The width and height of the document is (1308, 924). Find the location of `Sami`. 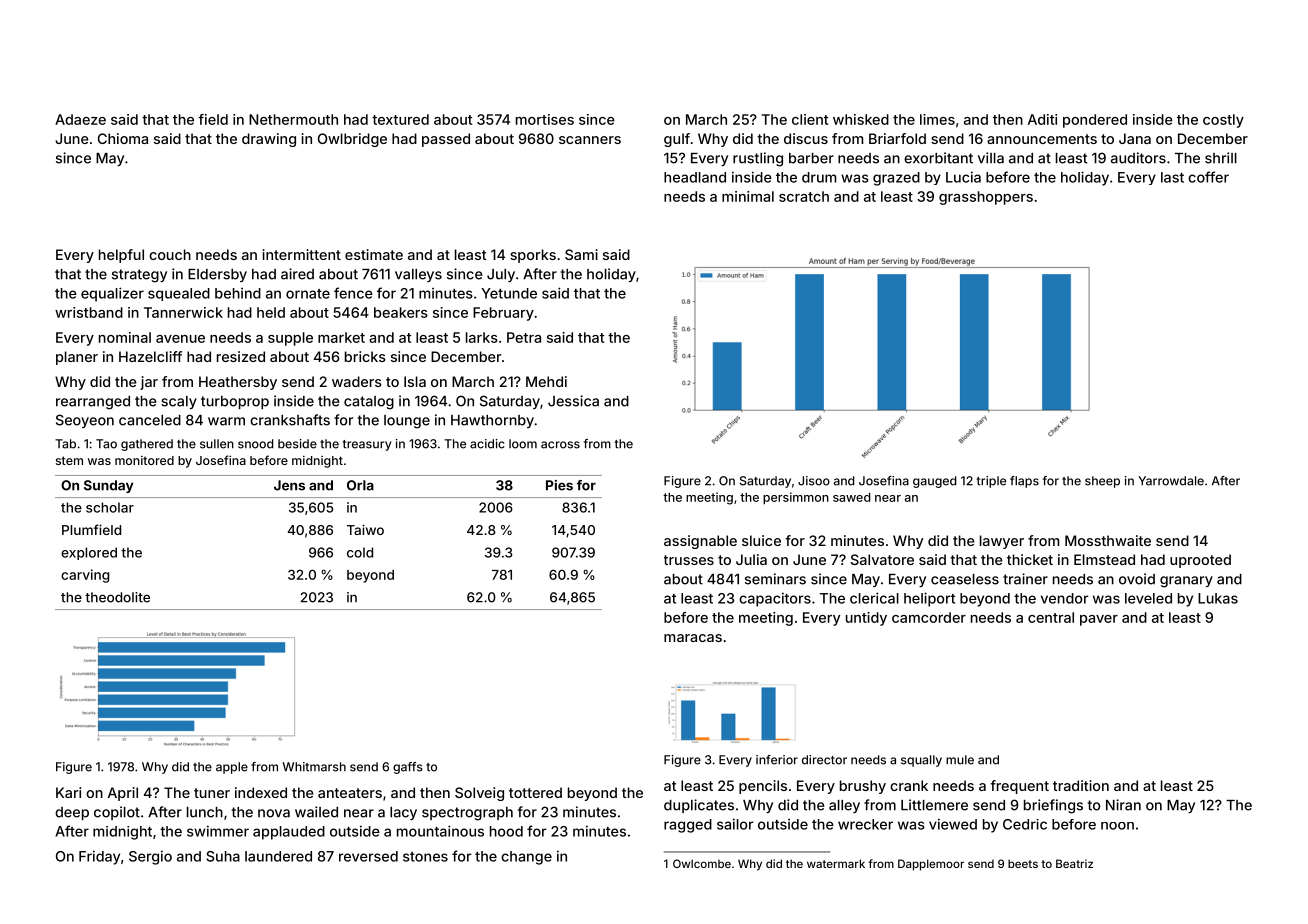

Sami is located at coordinates (581, 254).
